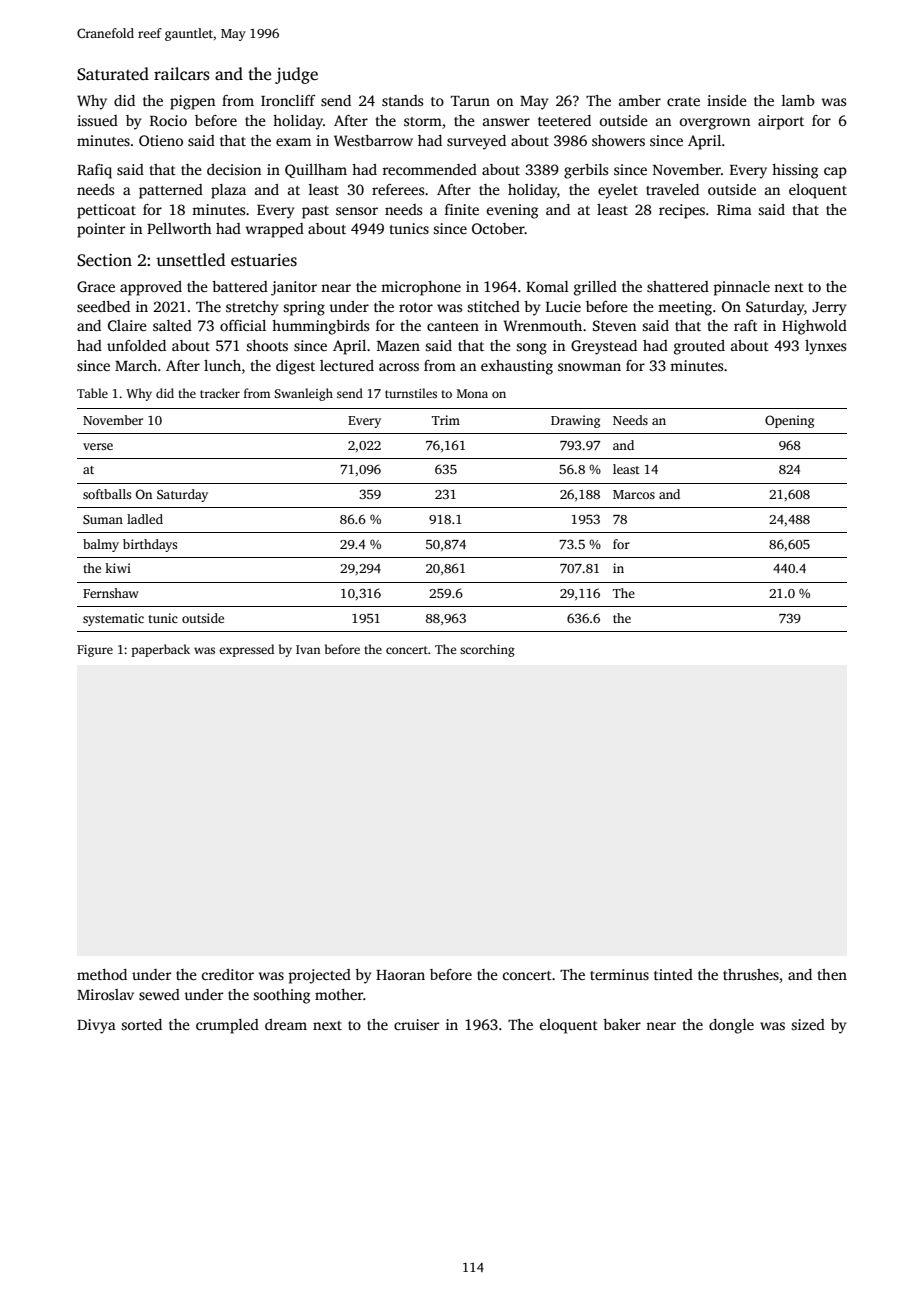 The image size is (924, 1308). I want to click on cruiser, so click(416, 1024).
